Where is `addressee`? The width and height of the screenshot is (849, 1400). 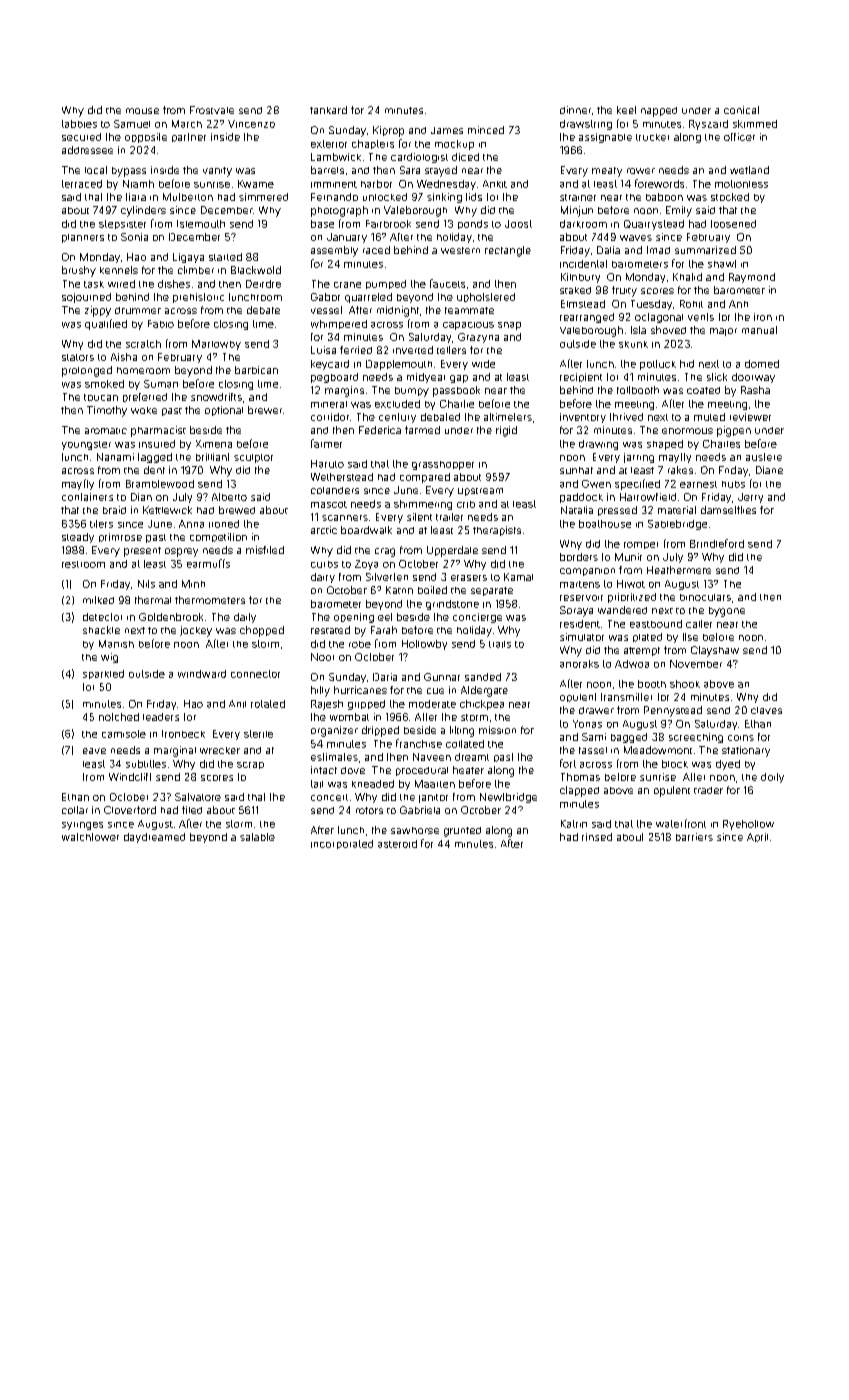 addressee is located at coordinates (87, 150).
